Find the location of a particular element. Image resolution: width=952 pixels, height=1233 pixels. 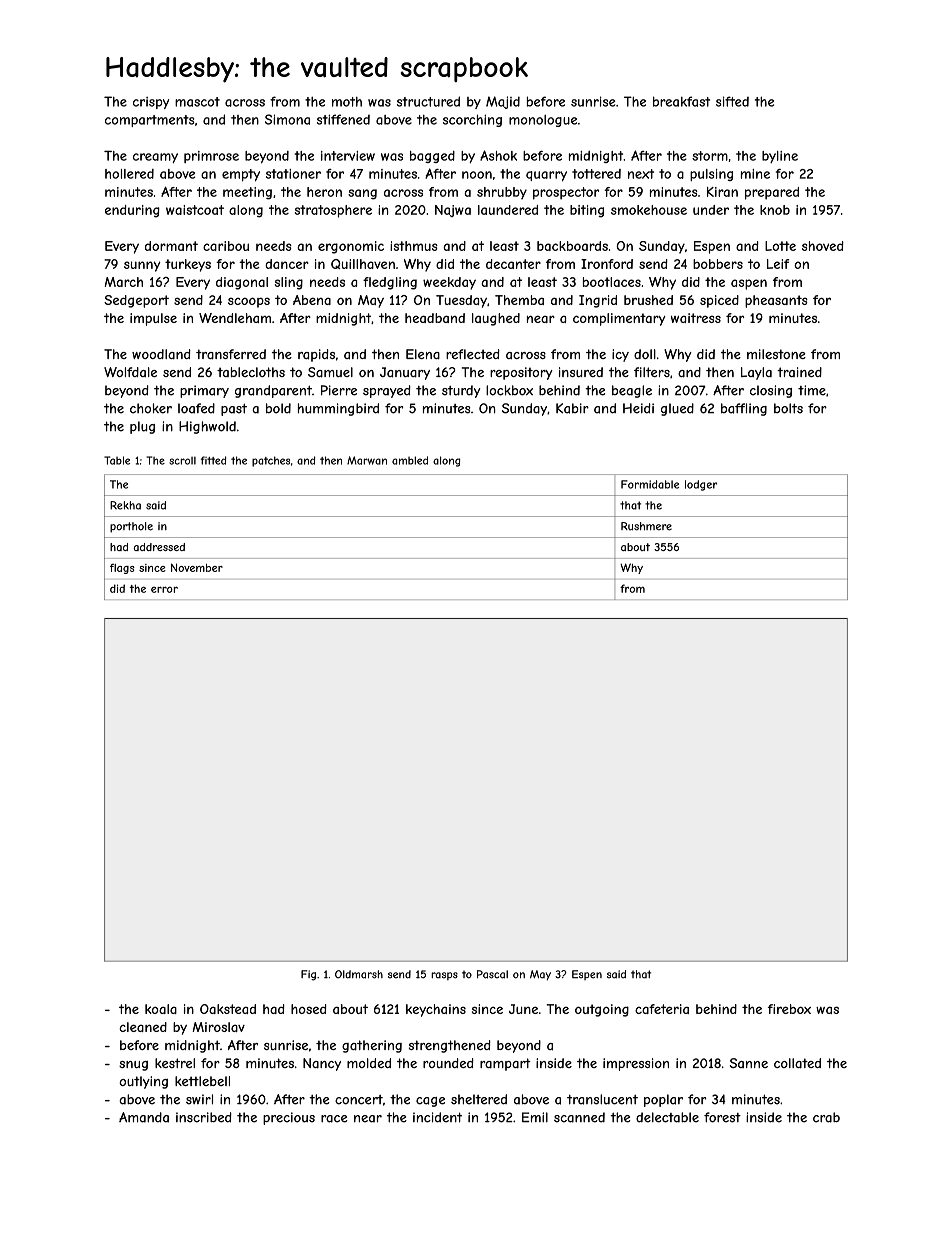

monologue is located at coordinates (543, 121).
